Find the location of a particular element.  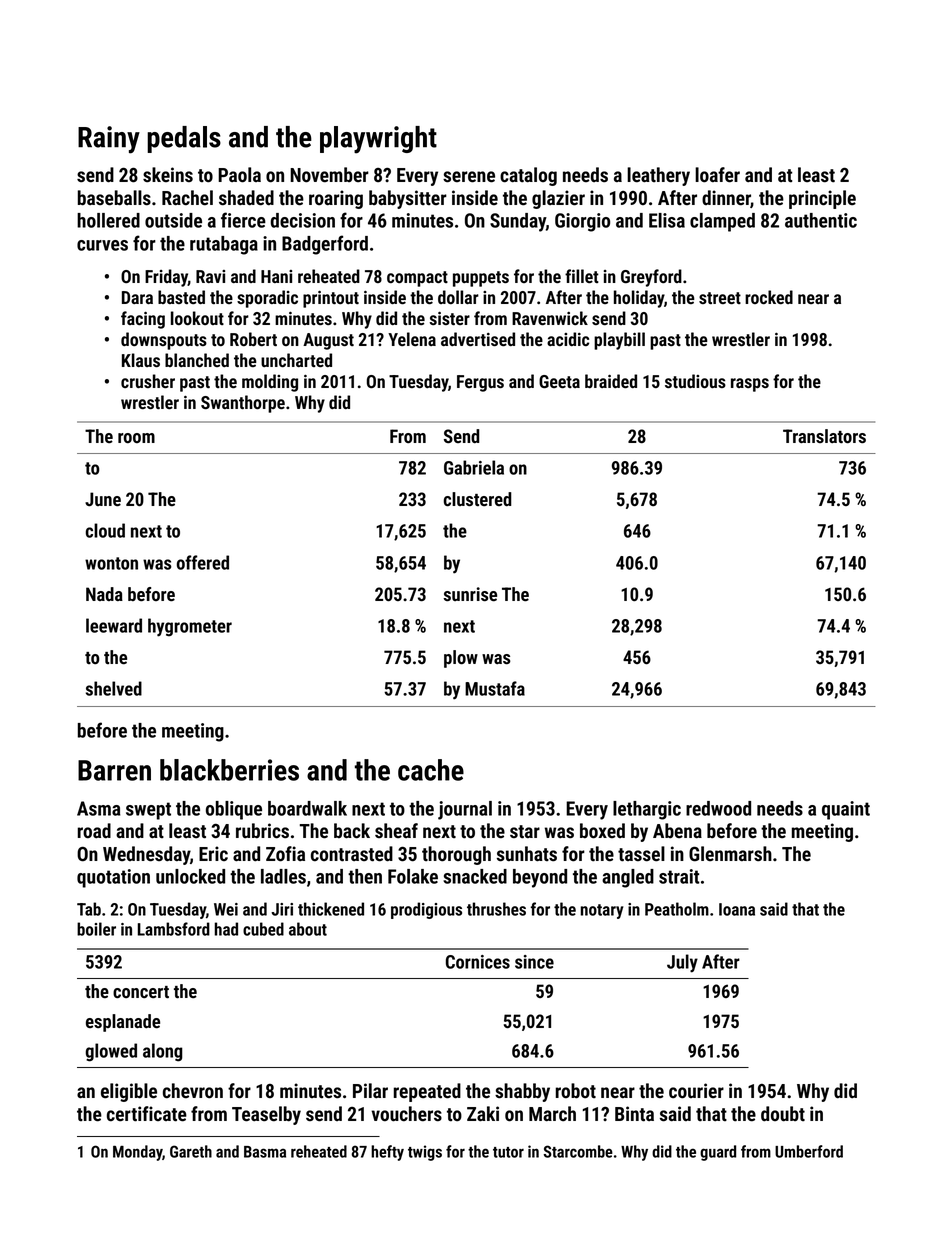

compact is located at coordinates (417, 279).
